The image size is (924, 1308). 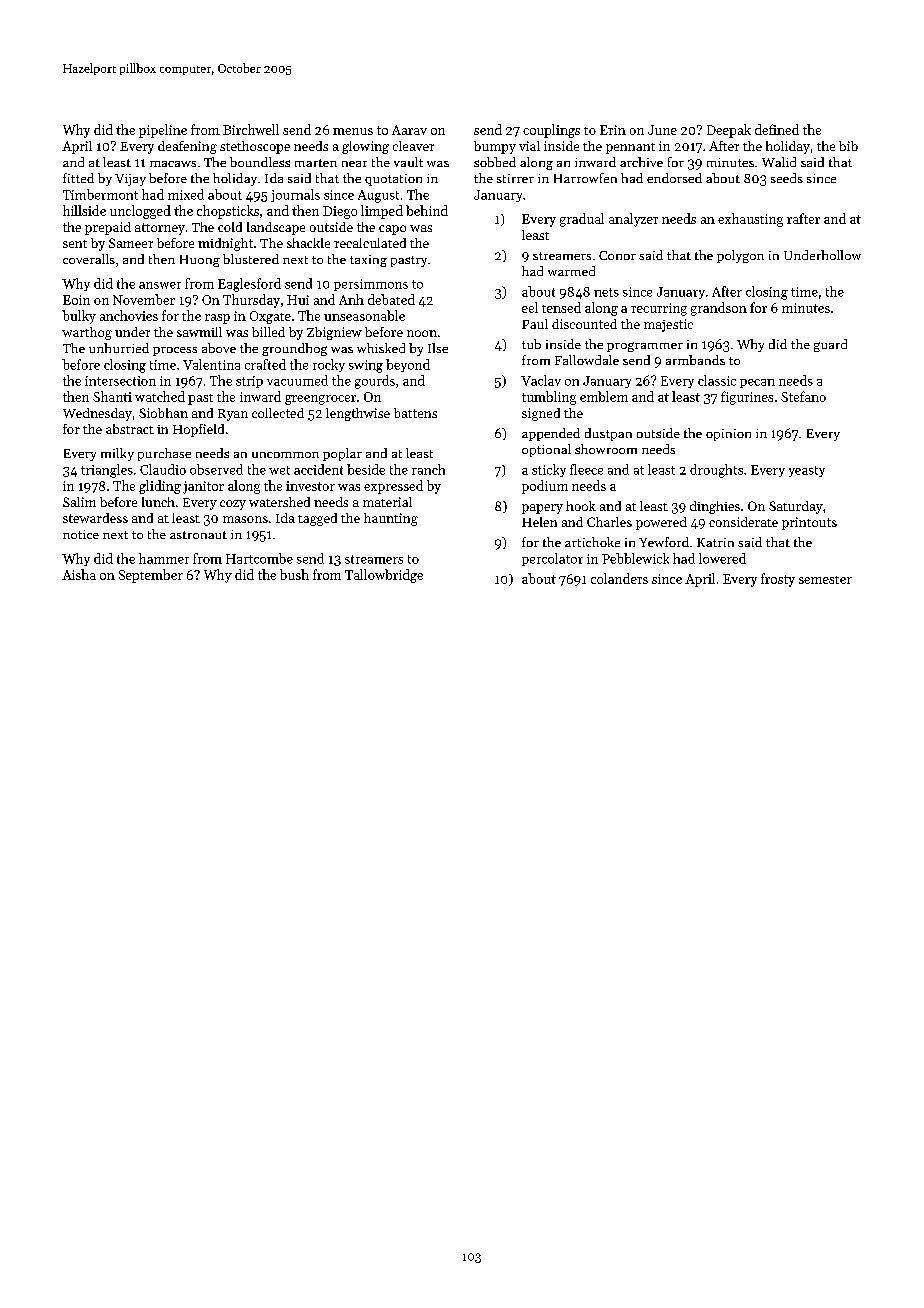 I want to click on macaws, so click(x=173, y=164).
